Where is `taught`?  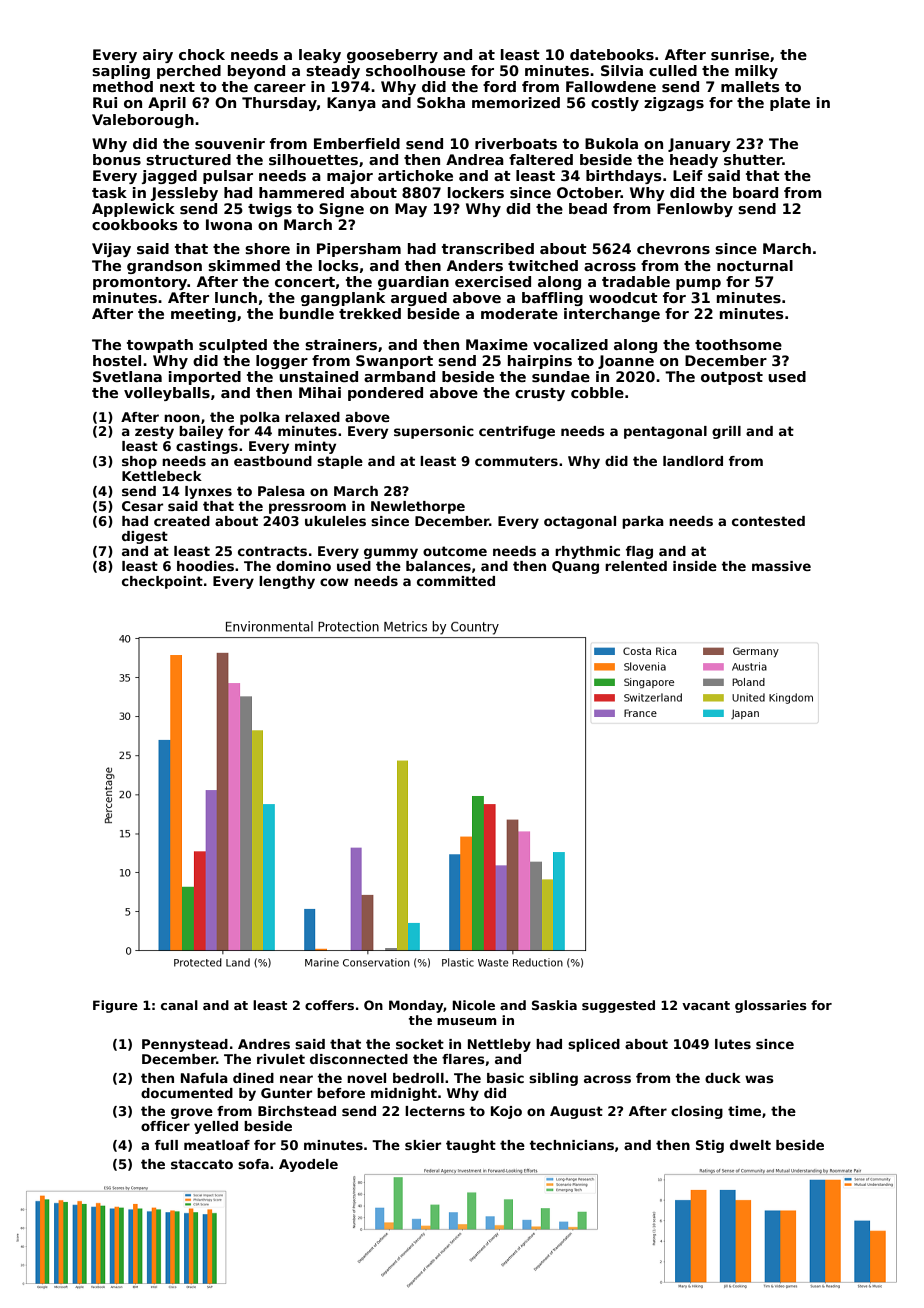 taught is located at coordinates (471, 1146).
